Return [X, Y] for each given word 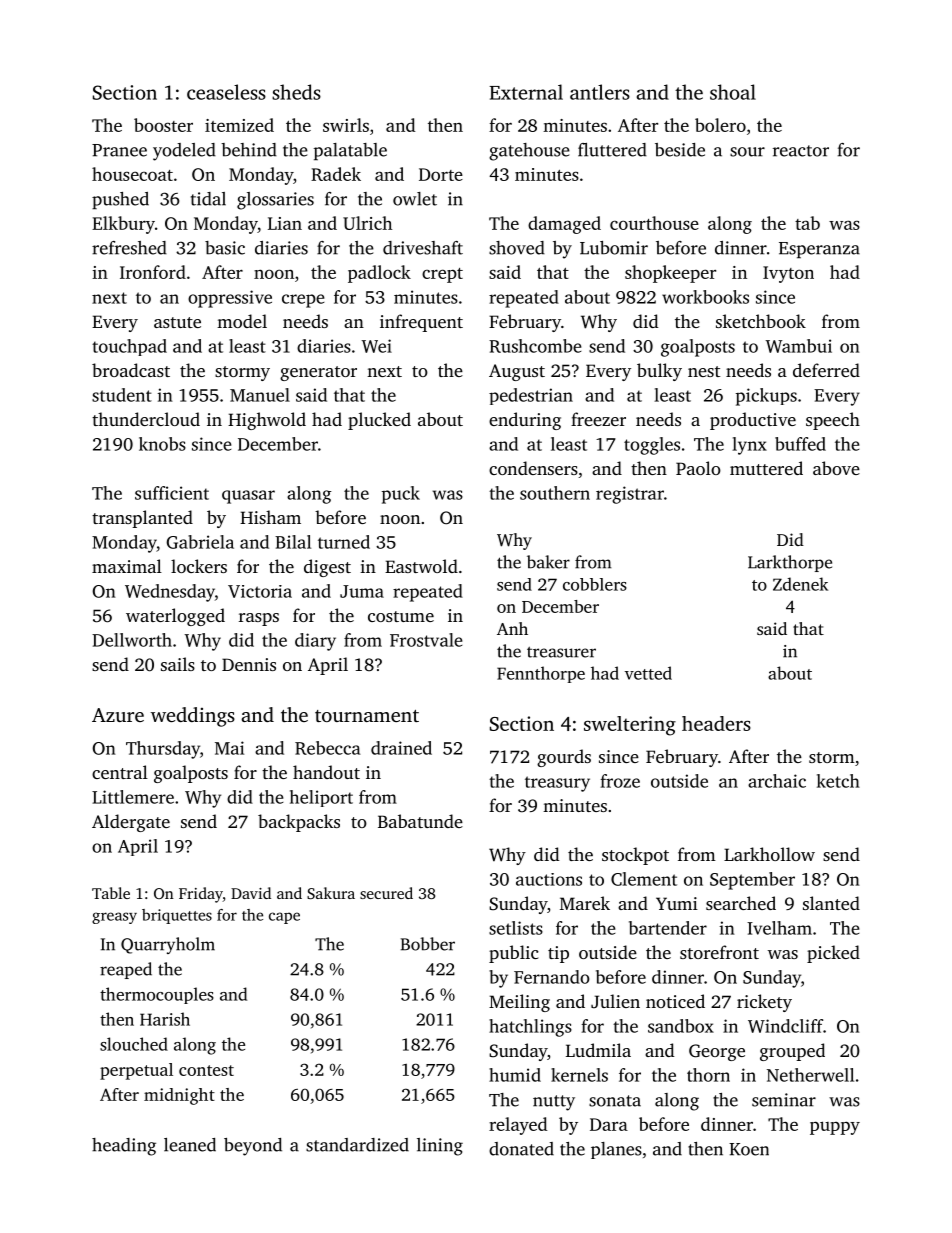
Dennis [249, 664]
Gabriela [200, 542]
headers [716, 723]
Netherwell [810, 1075]
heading [124, 1147]
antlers [600, 92]
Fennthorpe [541, 674]
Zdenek [800, 584]
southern [555, 493]
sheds [296, 92]
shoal [733, 92]
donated [521, 1149]
